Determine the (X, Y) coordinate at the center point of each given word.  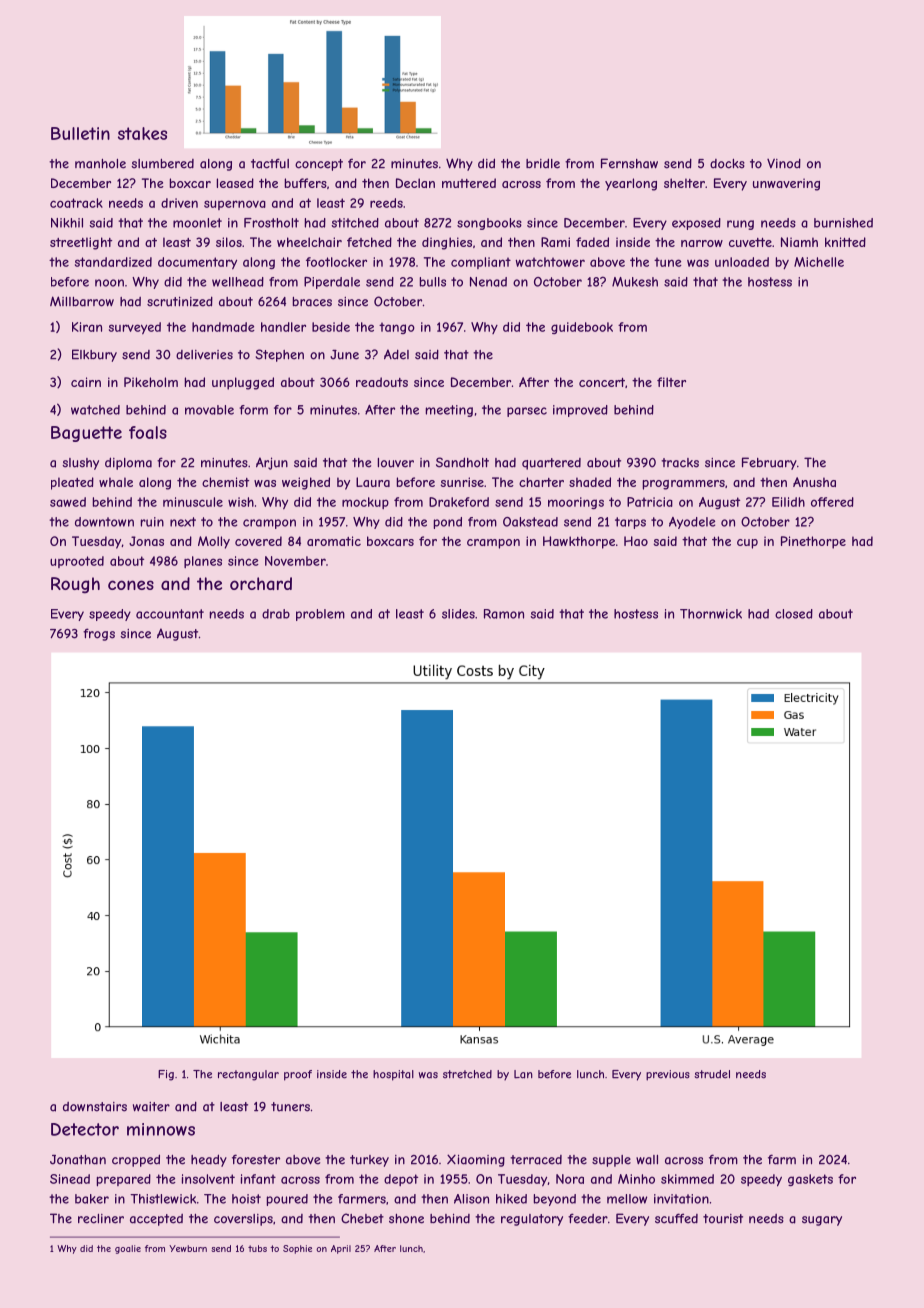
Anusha (814, 482)
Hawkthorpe (579, 542)
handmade (223, 327)
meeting (449, 411)
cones (131, 585)
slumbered (162, 164)
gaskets (810, 1180)
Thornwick (711, 614)
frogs (99, 634)
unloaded (742, 262)
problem (320, 615)
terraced (536, 1160)
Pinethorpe (813, 542)
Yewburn (188, 1248)
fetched (369, 242)
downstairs (95, 1107)
